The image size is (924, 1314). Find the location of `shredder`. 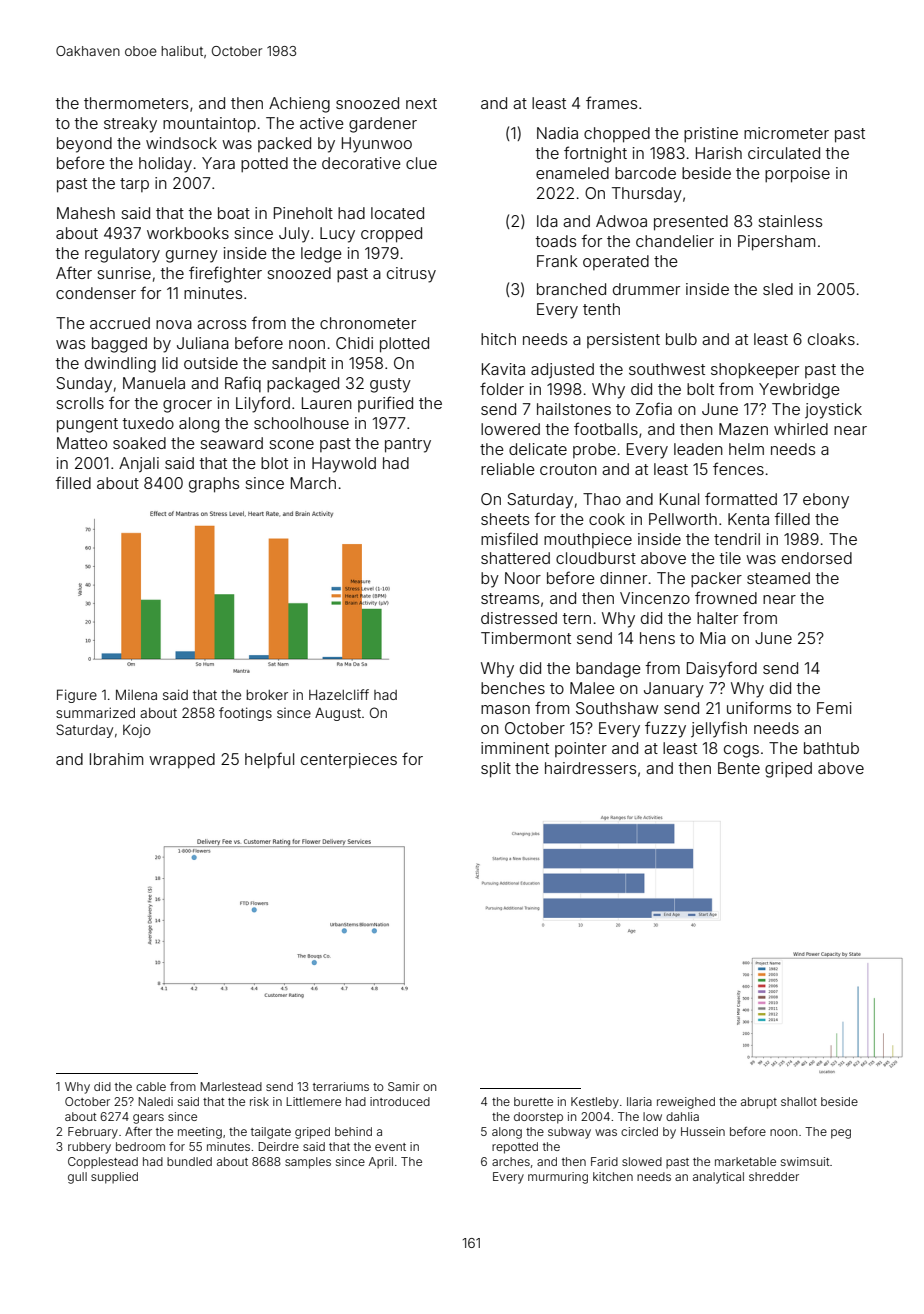

shredder is located at coordinates (774, 1176).
